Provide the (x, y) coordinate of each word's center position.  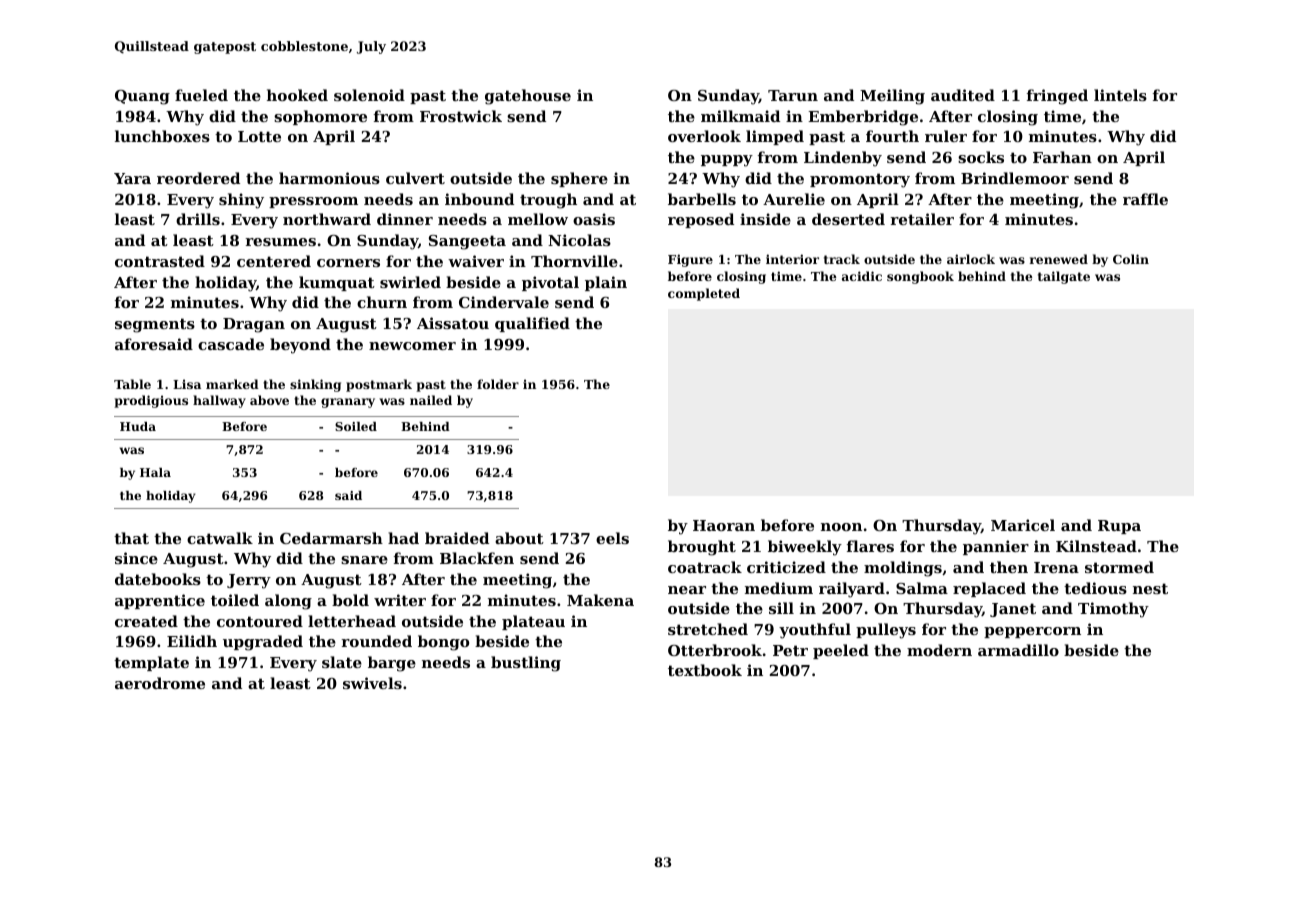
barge (392, 664)
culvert (415, 178)
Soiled (356, 426)
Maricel (1023, 525)
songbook (920, 277)
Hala (155, 472)
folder (498, 384)
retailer (922, 219)
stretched (708, 629)
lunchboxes (162, 136)
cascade (231, 344)
